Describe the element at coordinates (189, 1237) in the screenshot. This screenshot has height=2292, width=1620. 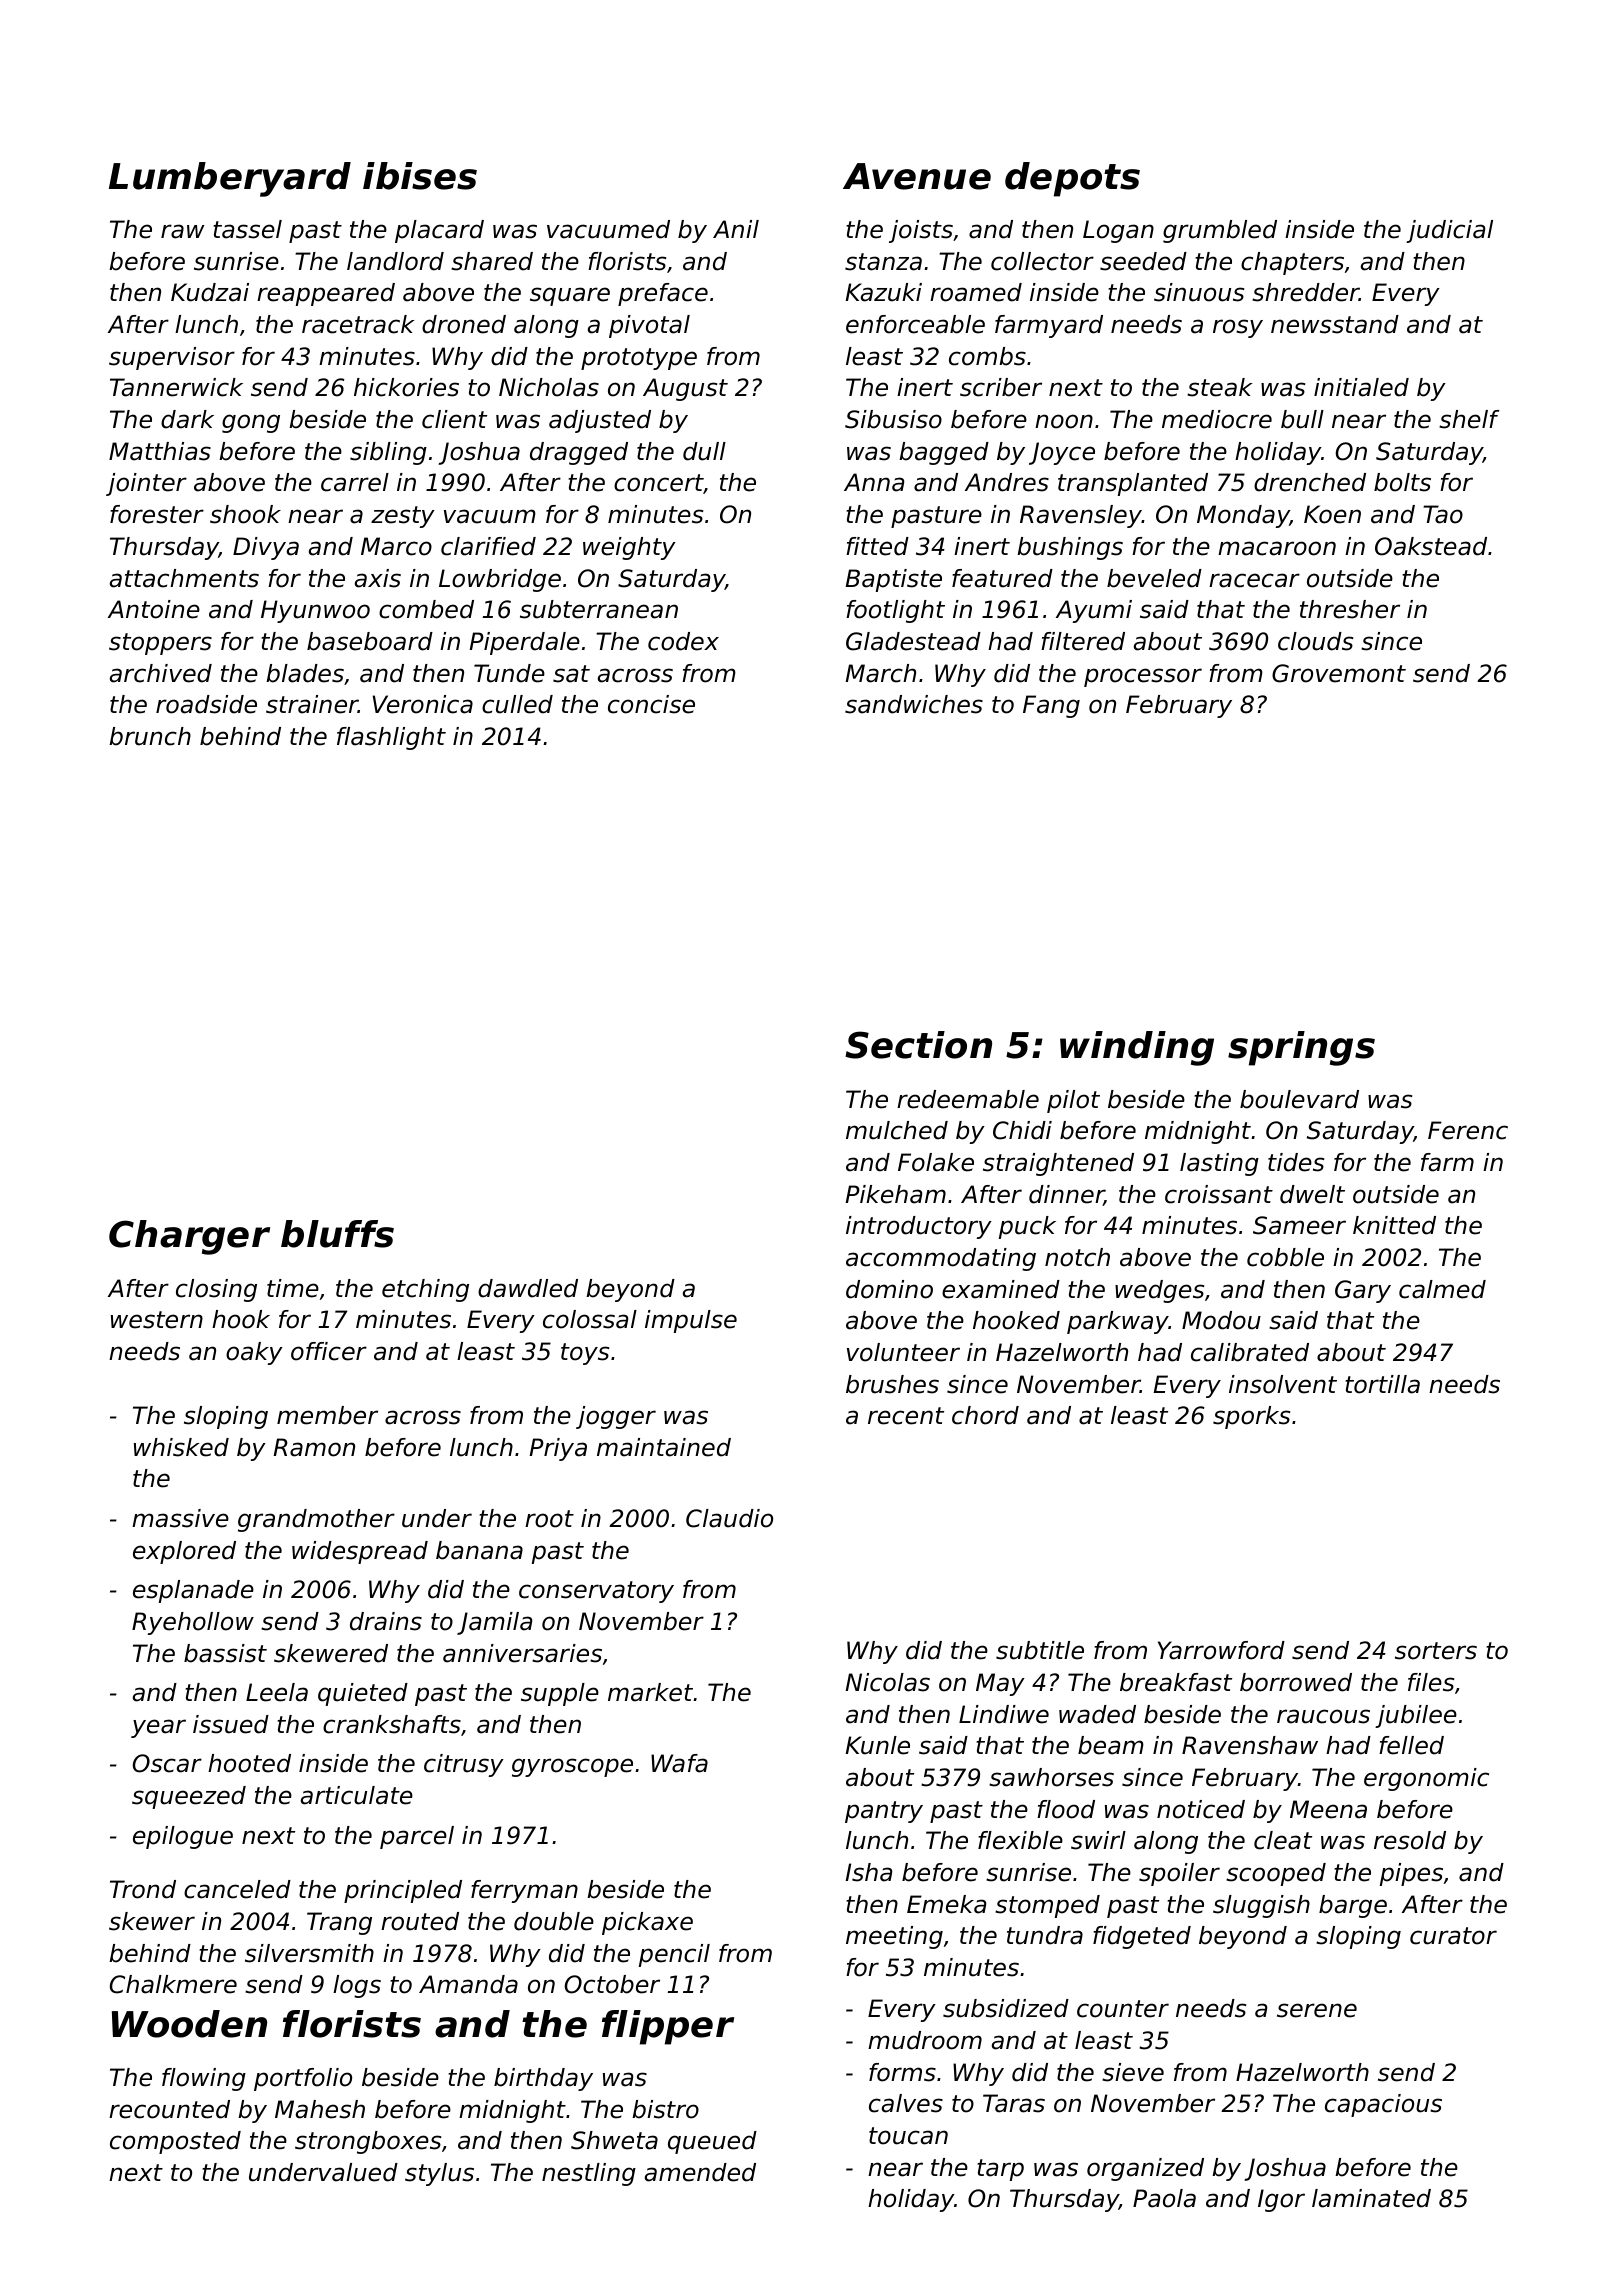
I see `Charger` at that location.
